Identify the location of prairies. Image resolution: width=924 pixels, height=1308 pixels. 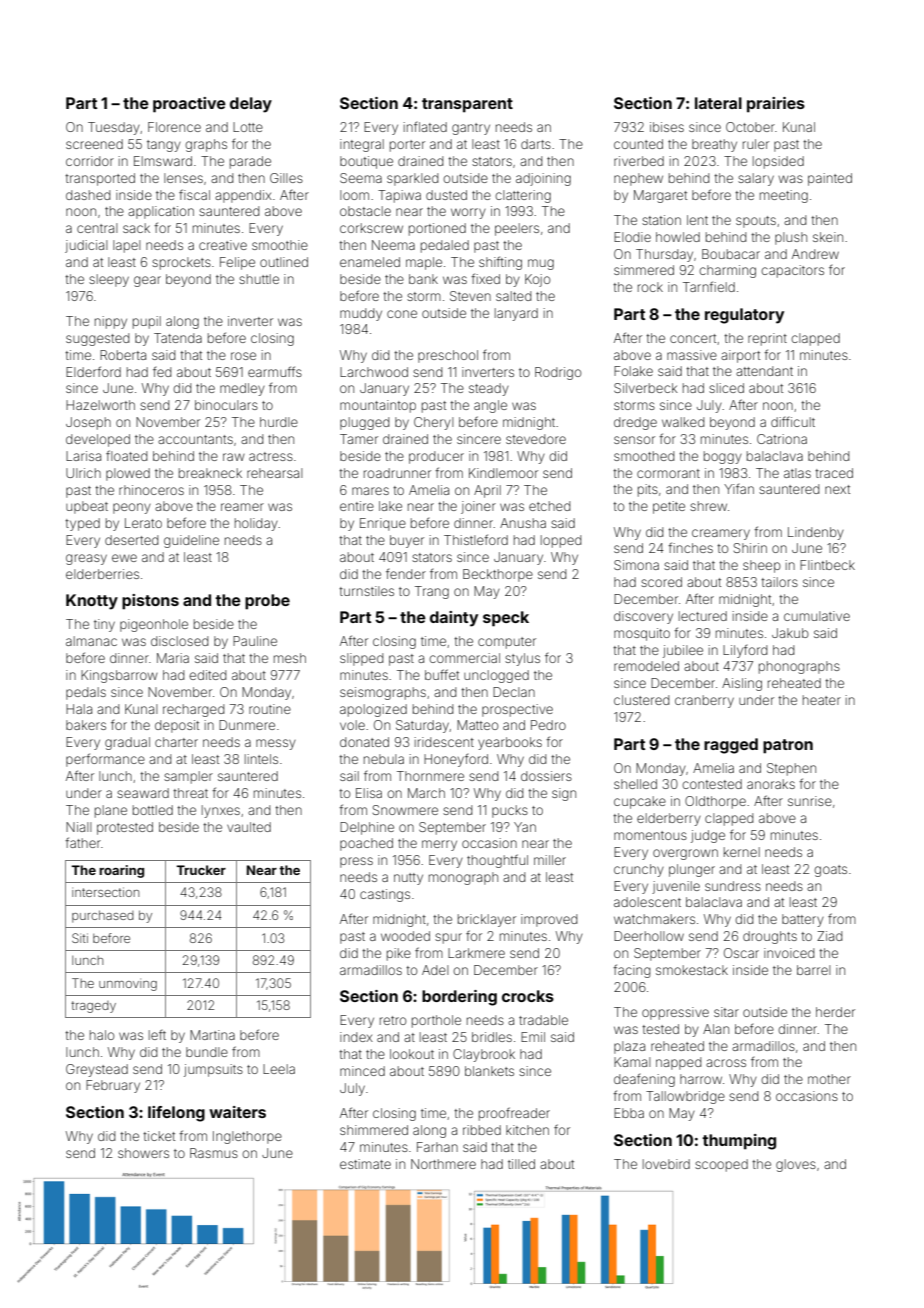
(776, 105).
